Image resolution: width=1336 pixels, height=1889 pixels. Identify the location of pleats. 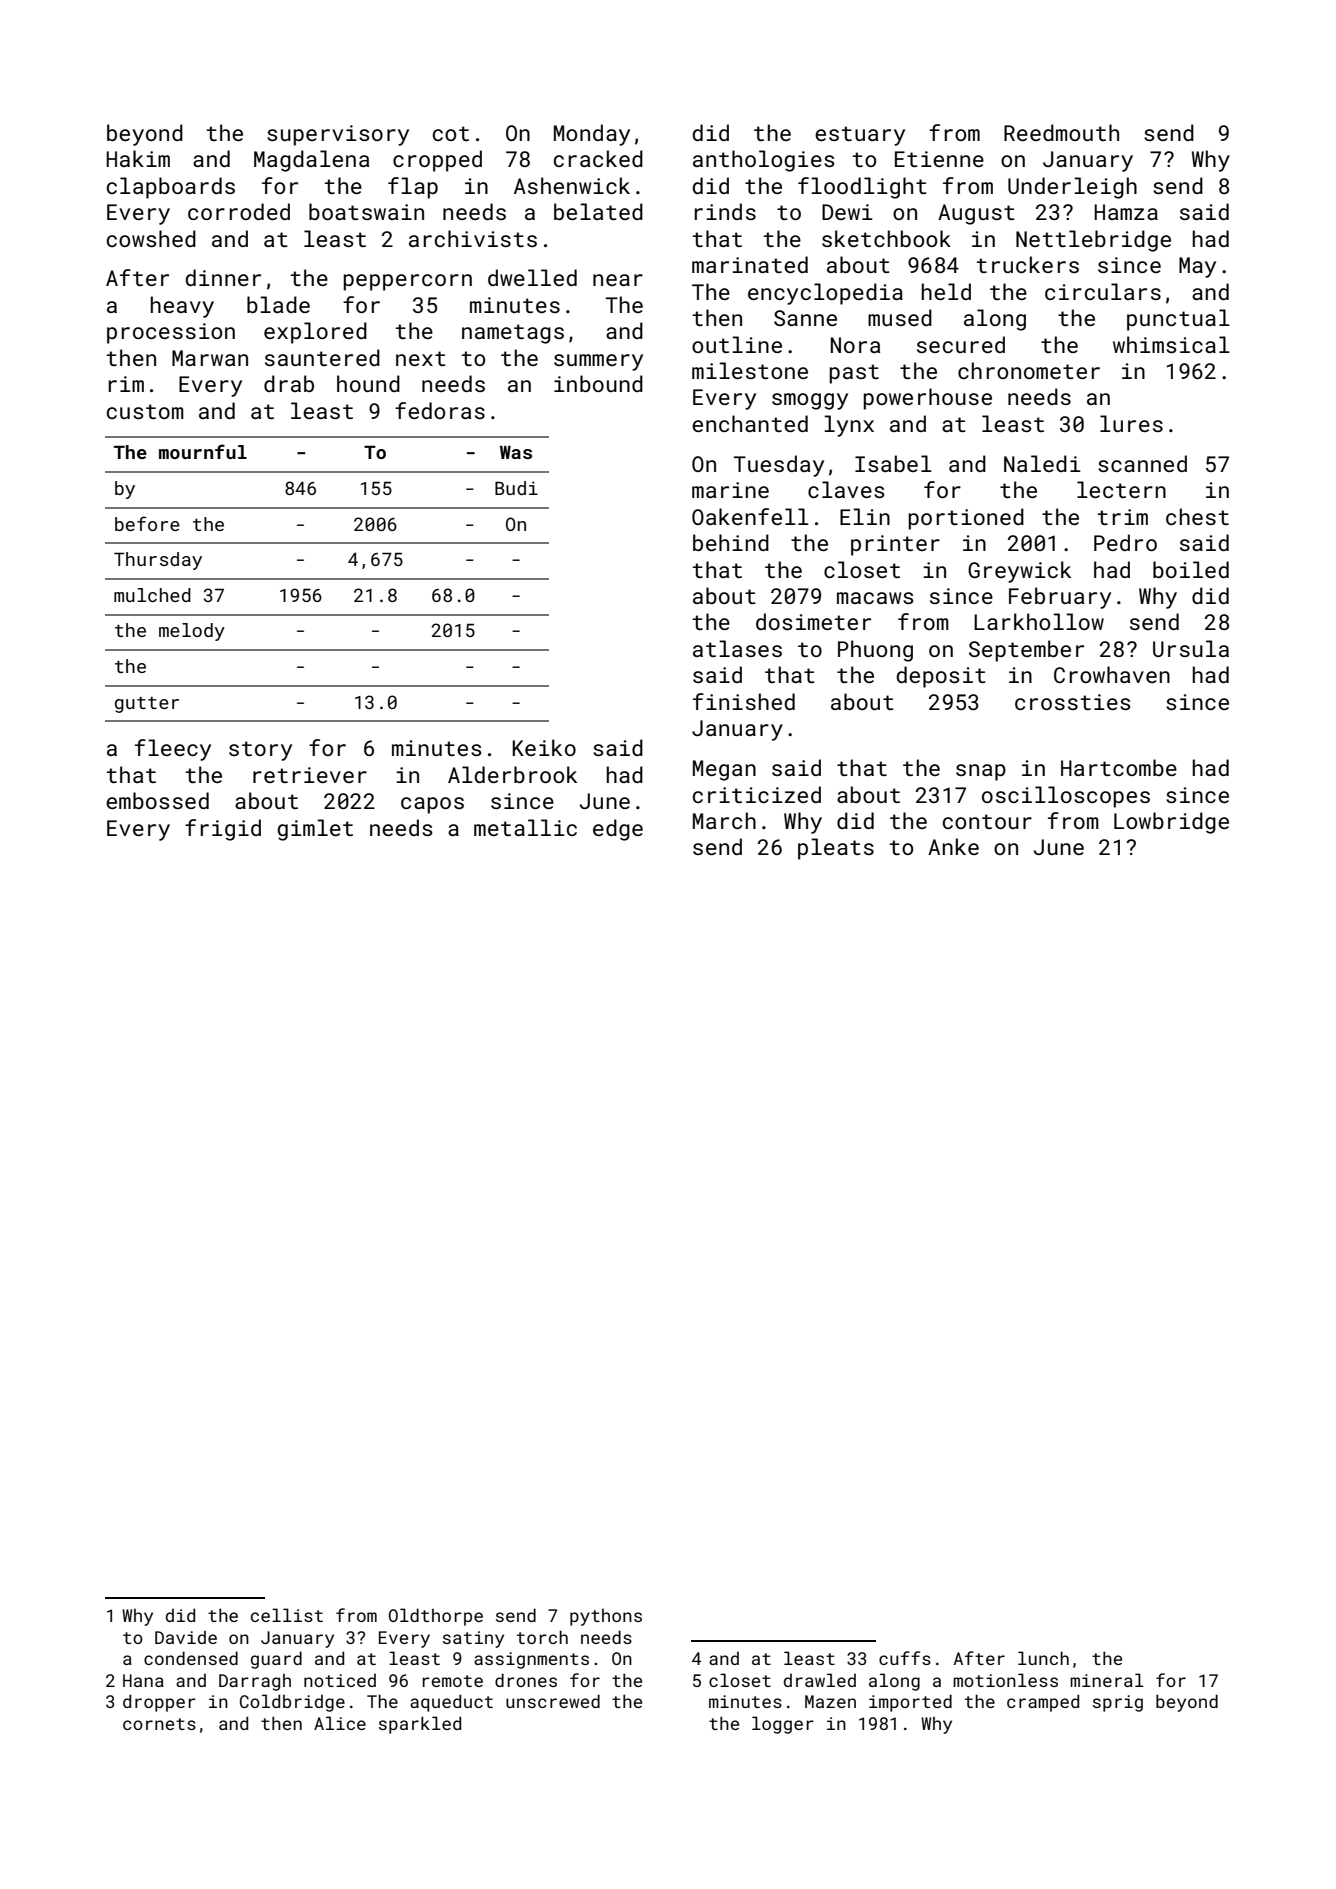
(836, 849).
